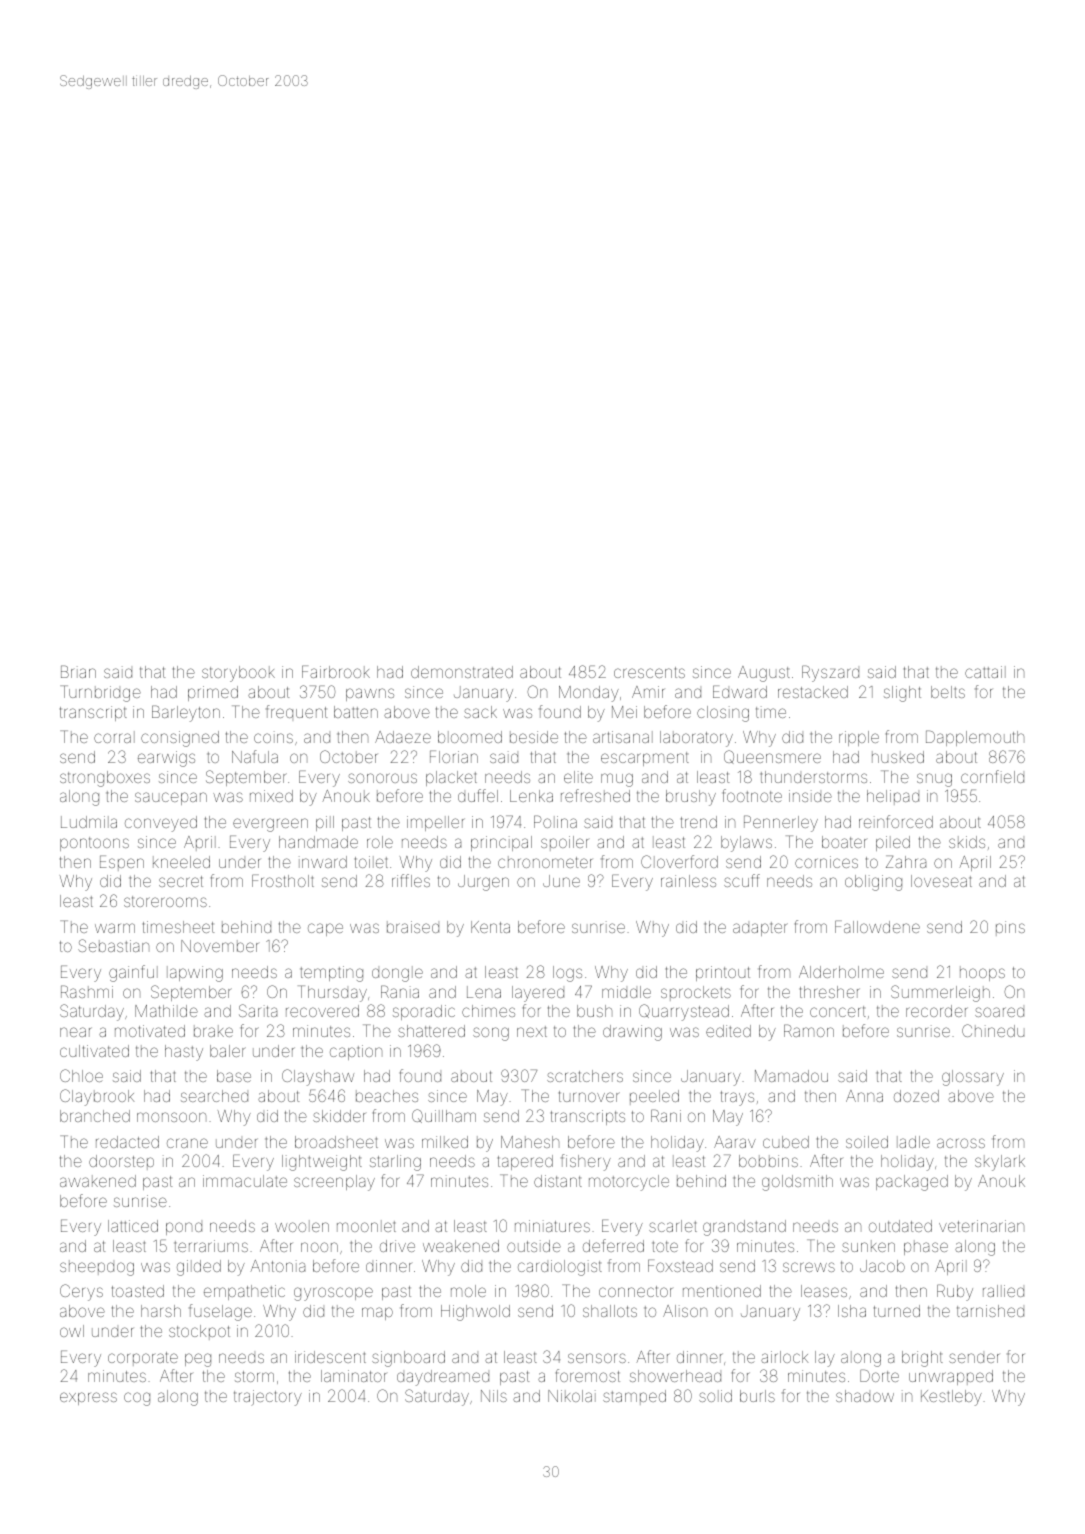 This screenshot has height=1534, width=1085. What do you see at coordinates (545, 862) in the screenshot?
I see `chronometer` at bounding box center [545, 862].
